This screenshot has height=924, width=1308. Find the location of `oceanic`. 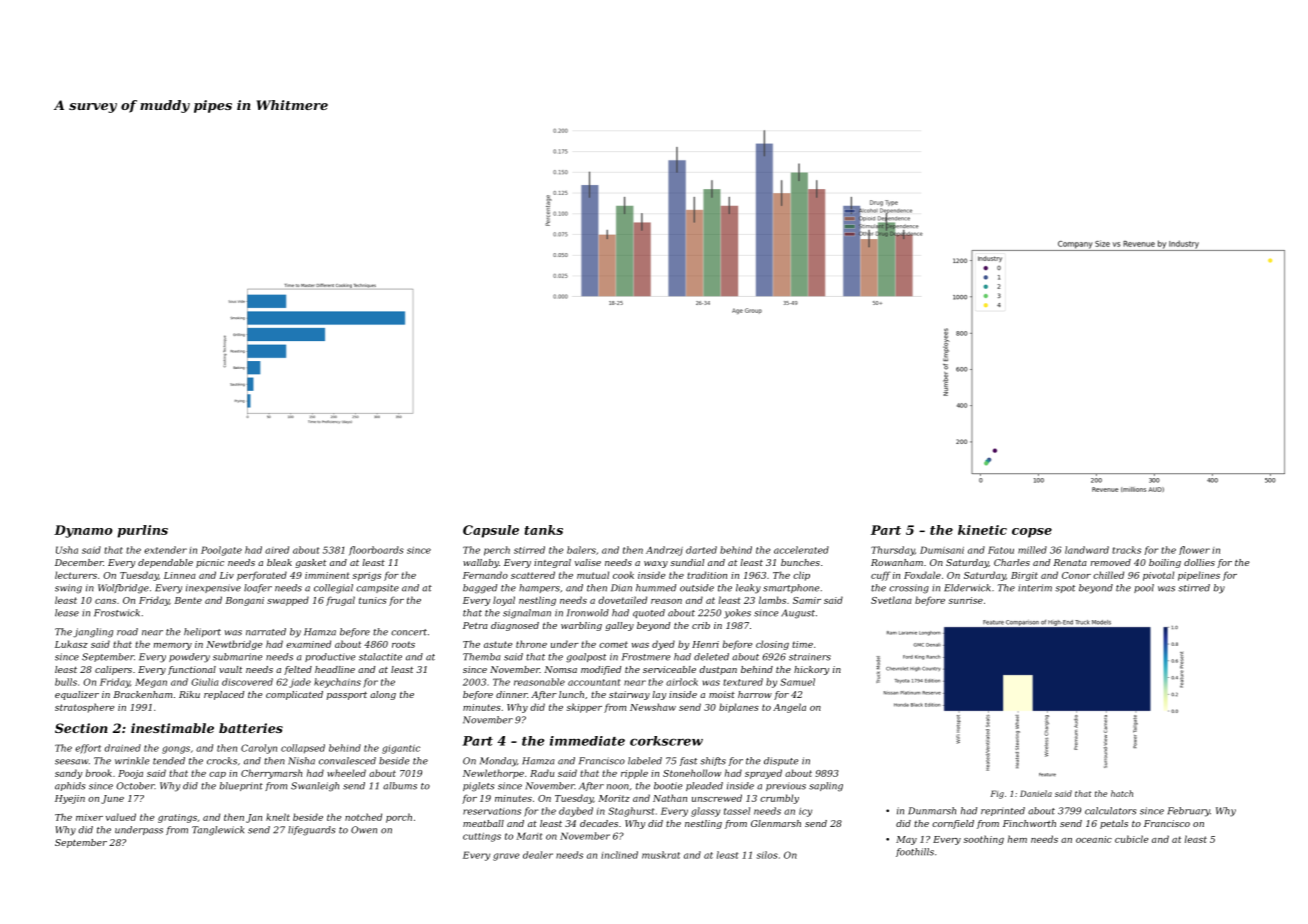

oceanic is located at coordinates (1094, 839).
